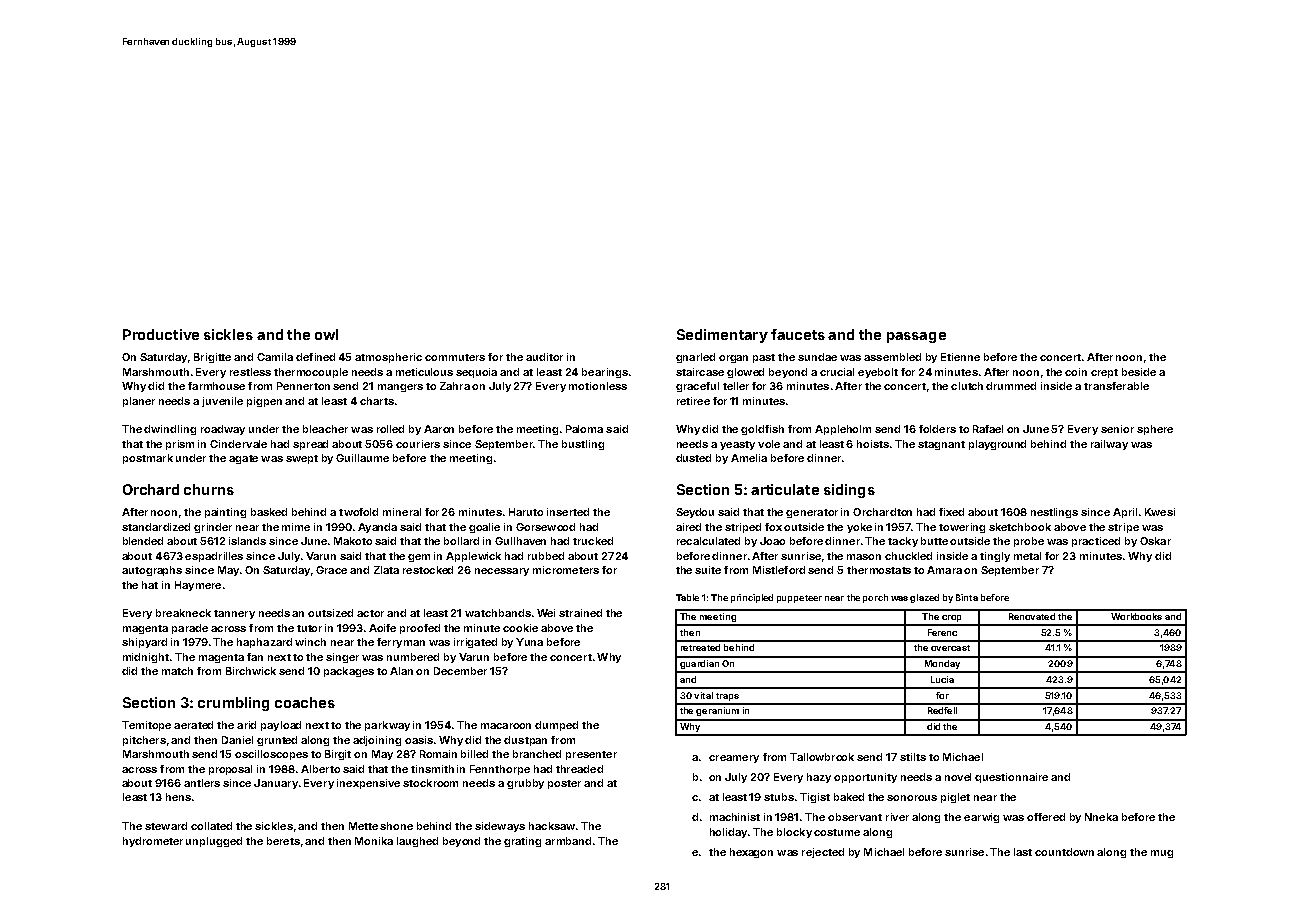  Describe the element at coordinates (798, 334) in the document. I see `faucets` at that location.
